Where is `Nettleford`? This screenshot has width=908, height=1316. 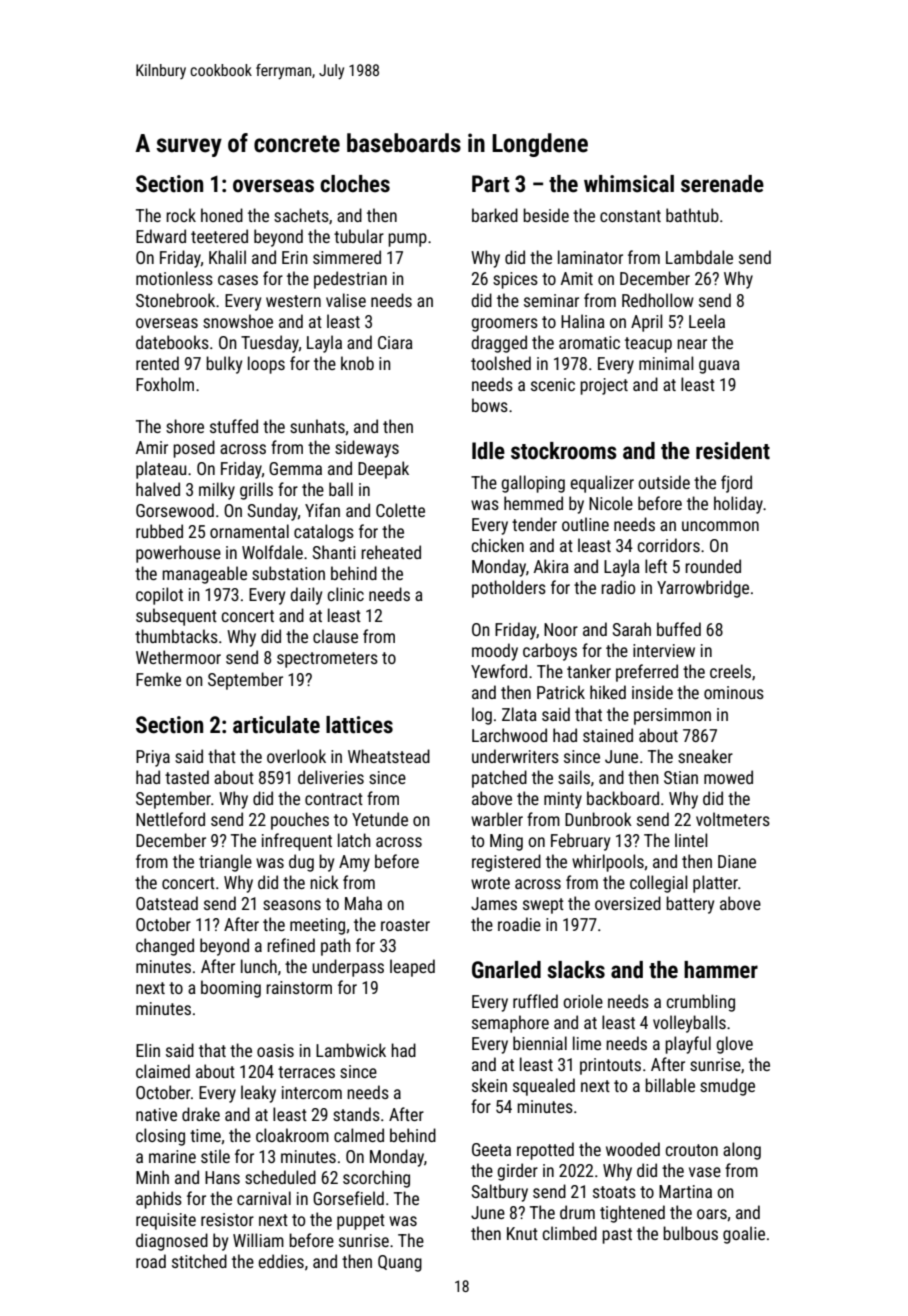 Nettleford is located at coordinates (170, 819).
